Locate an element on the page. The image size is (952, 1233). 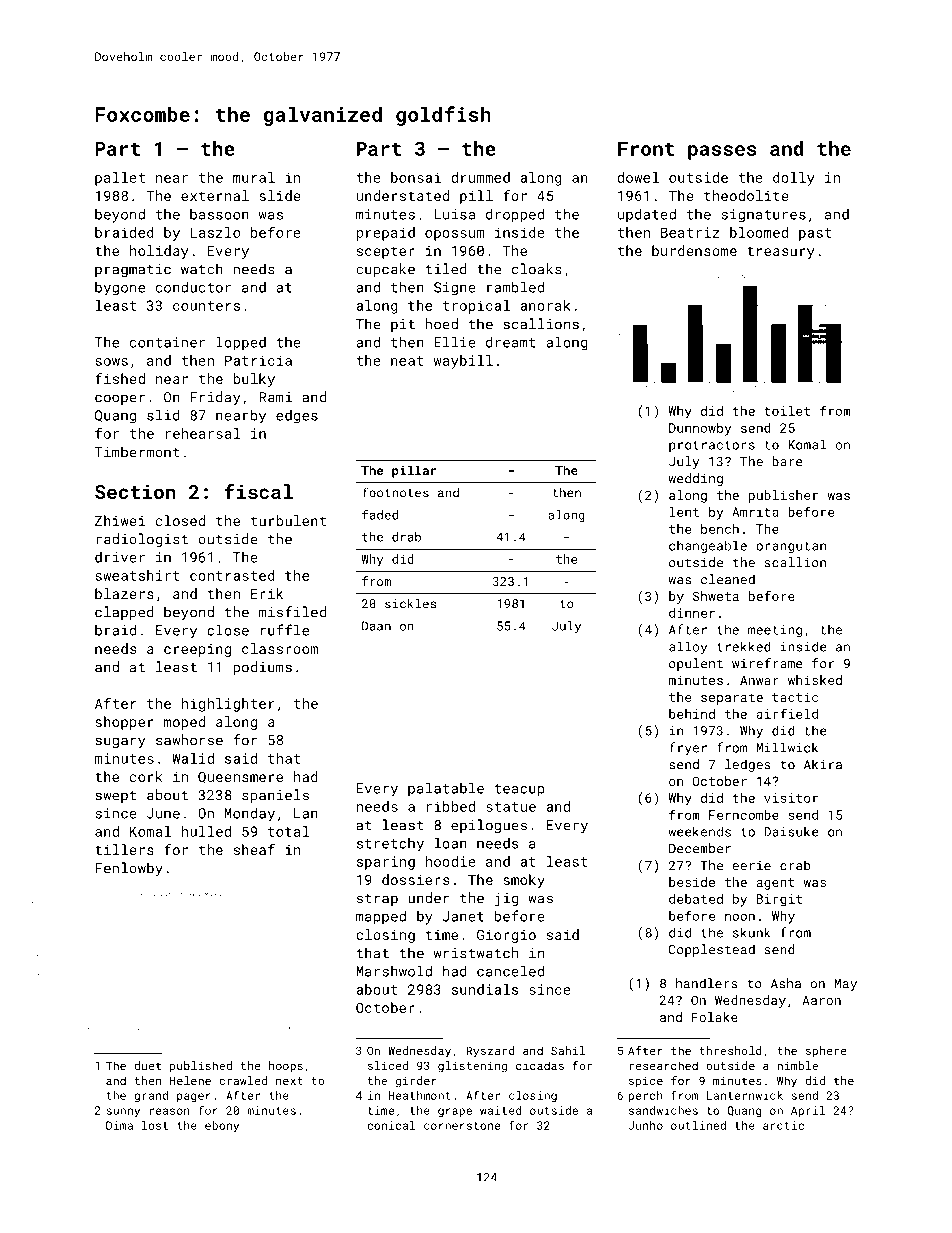
epilogues is located at coordinates (489, 826).
